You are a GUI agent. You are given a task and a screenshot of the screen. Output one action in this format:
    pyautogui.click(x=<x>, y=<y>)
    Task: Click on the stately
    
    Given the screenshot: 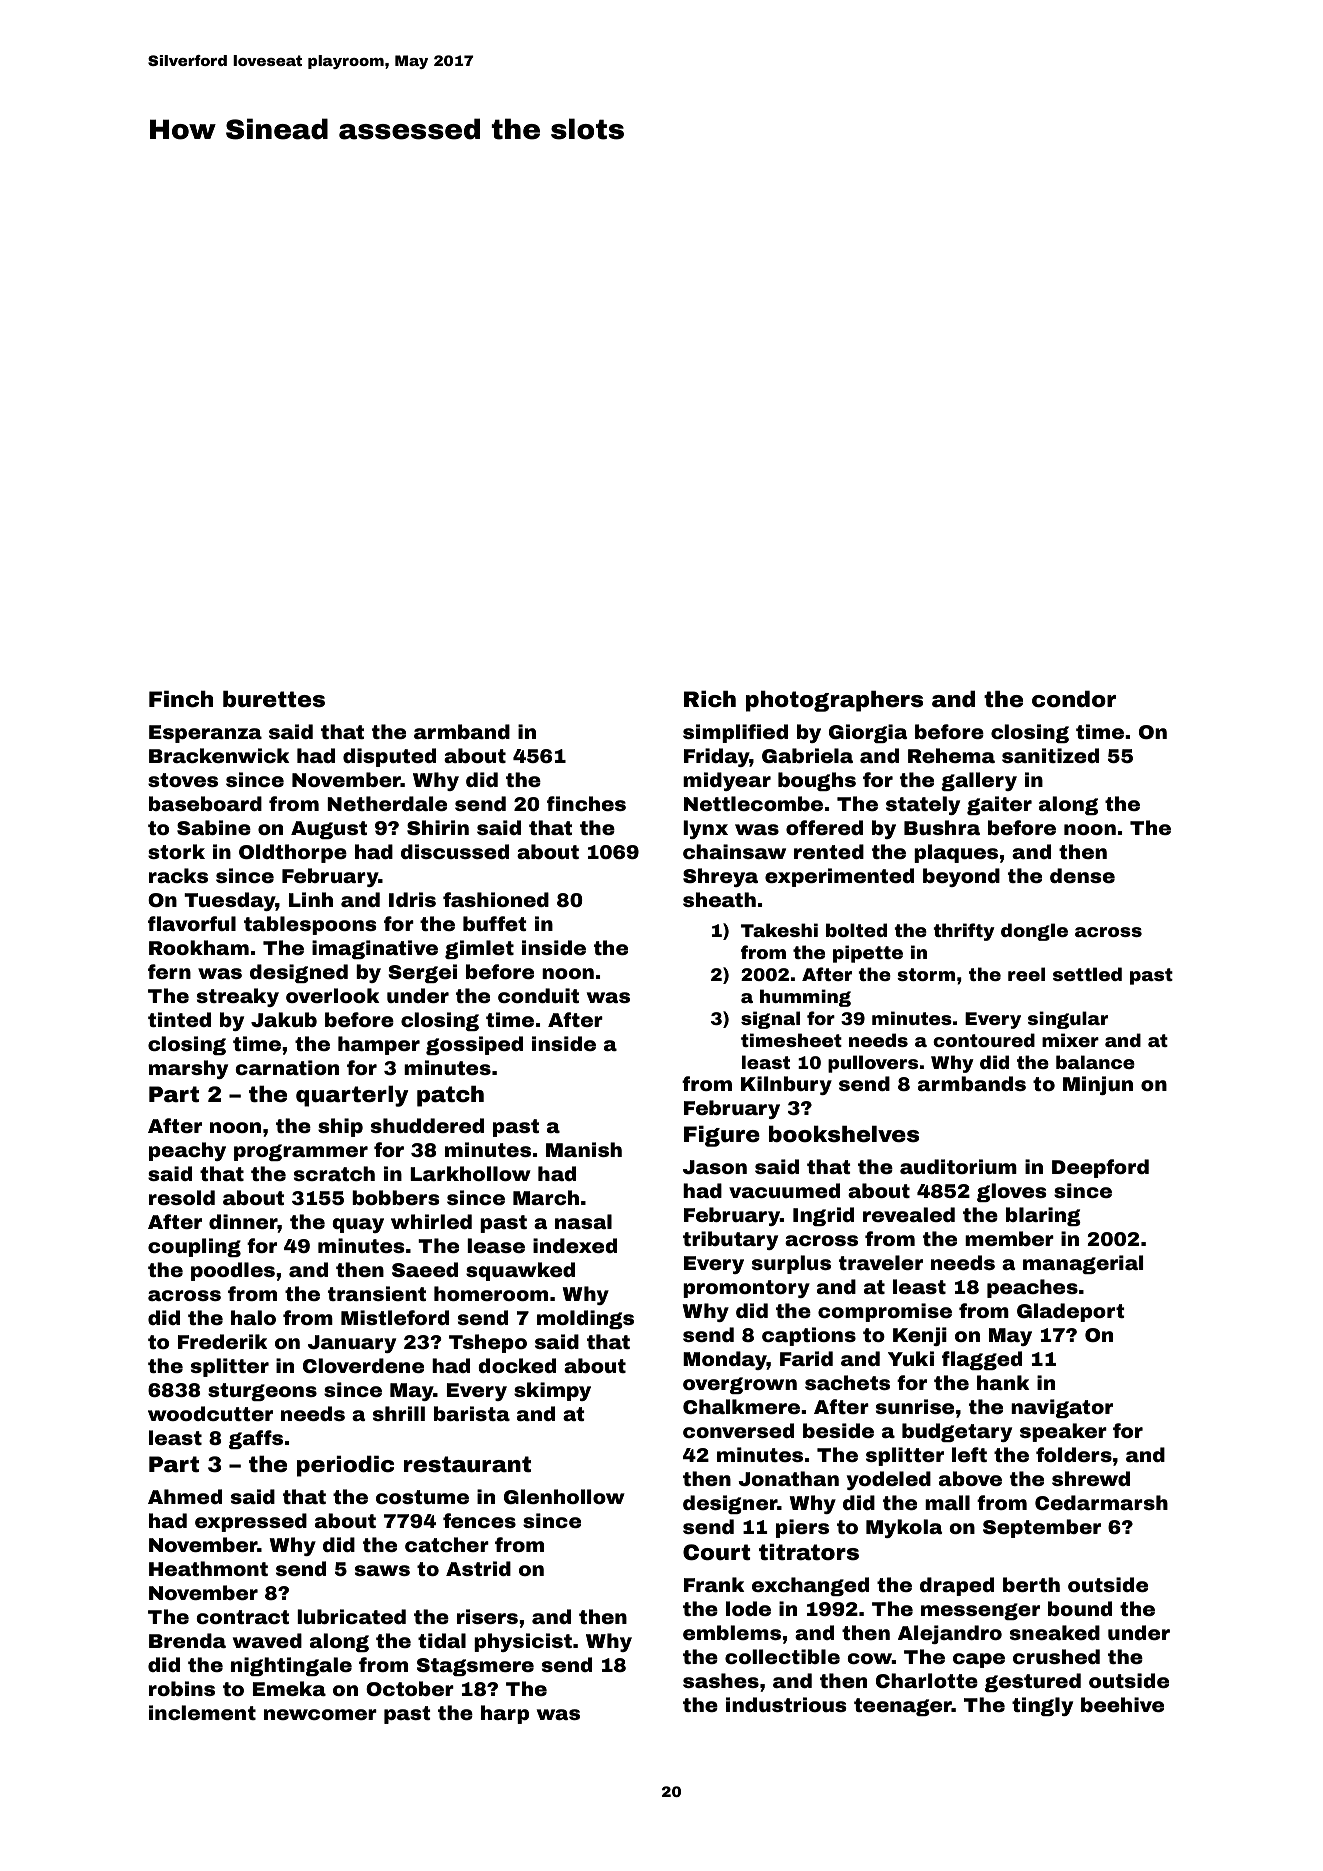 What is the action you would take?
    pyautogui.click(x=923, y=805)
